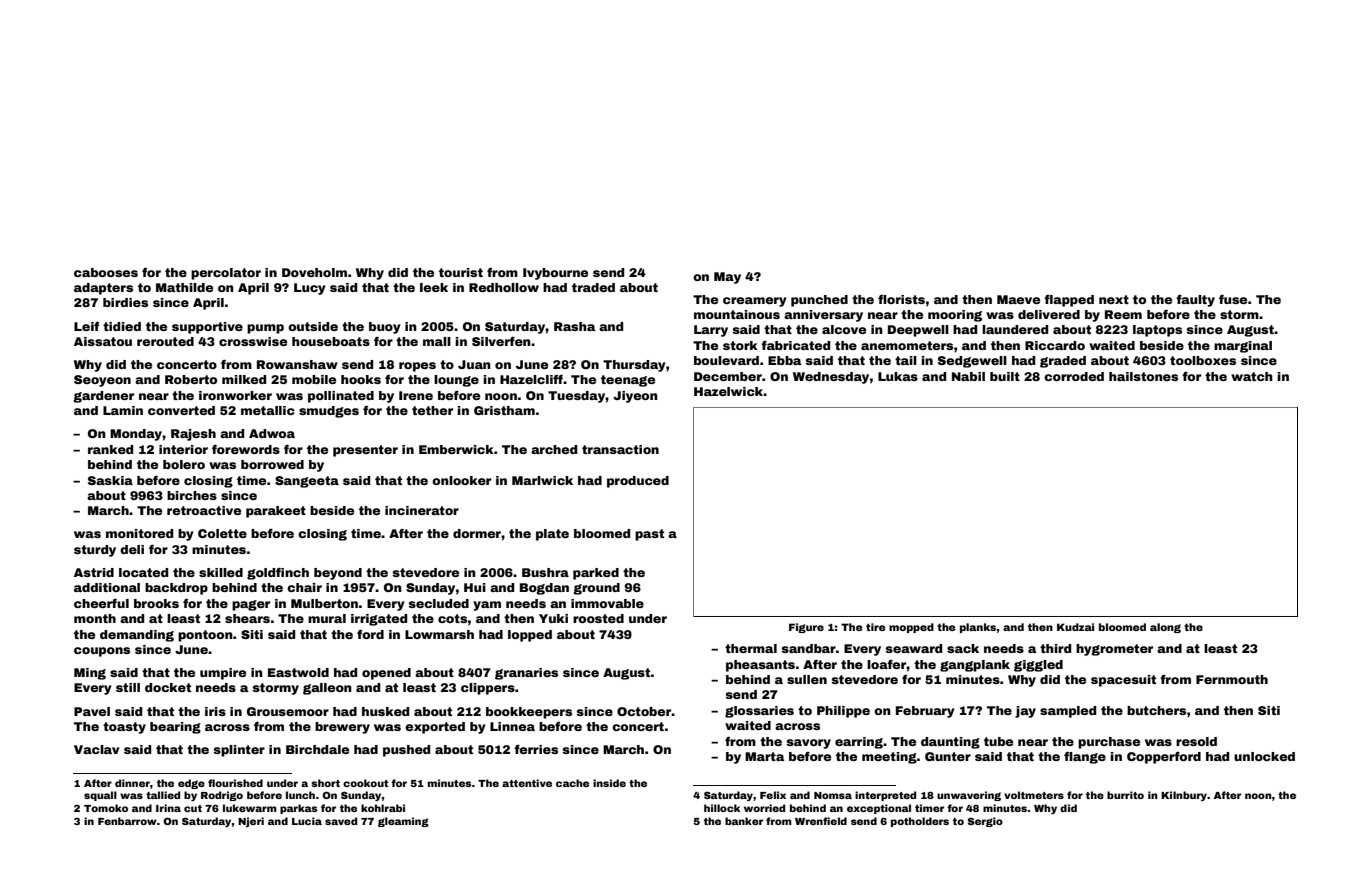  I want to click on cabooses, so click(106, 272).
